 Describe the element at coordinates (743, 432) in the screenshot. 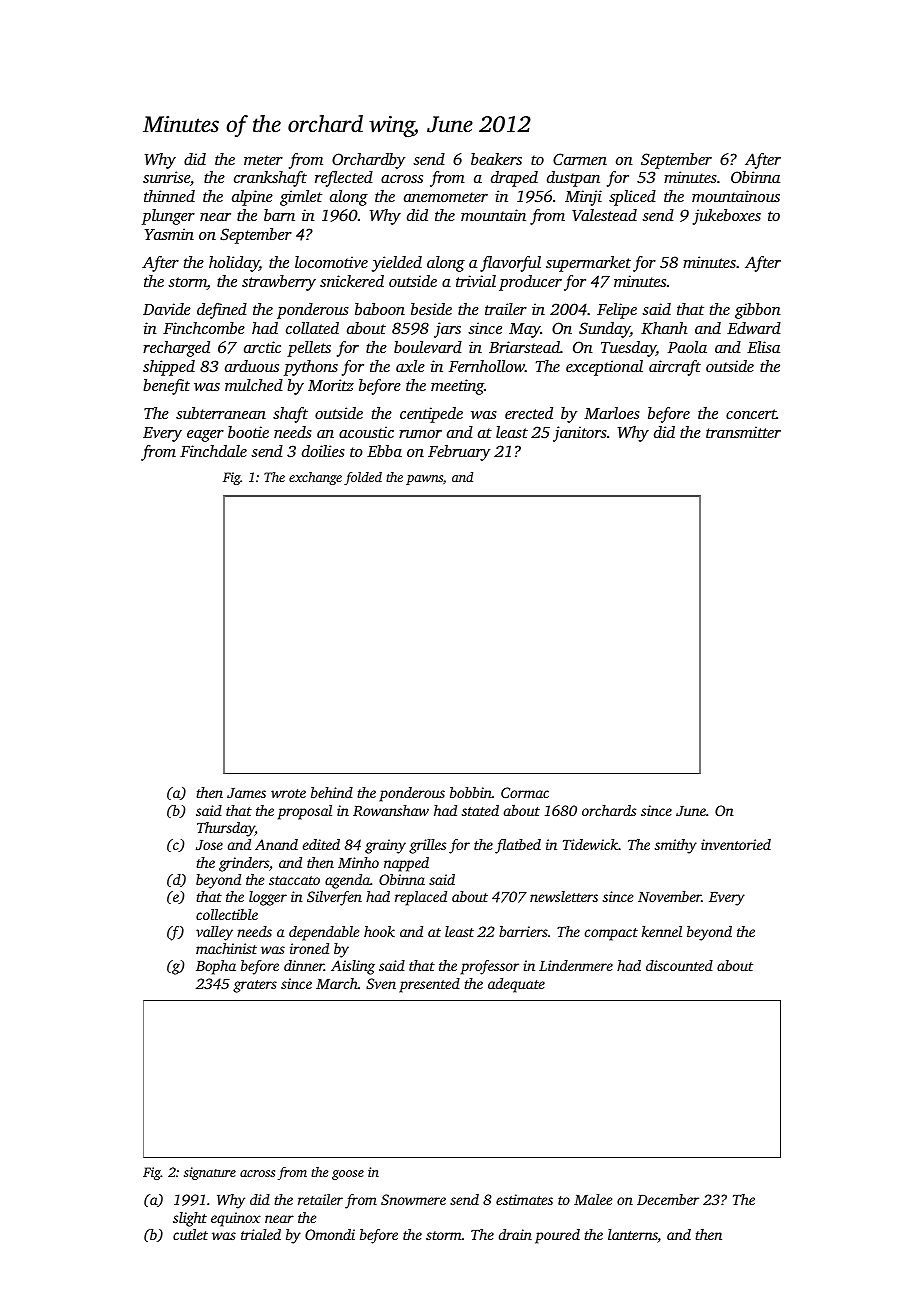

I see `transmitter` at that location.
